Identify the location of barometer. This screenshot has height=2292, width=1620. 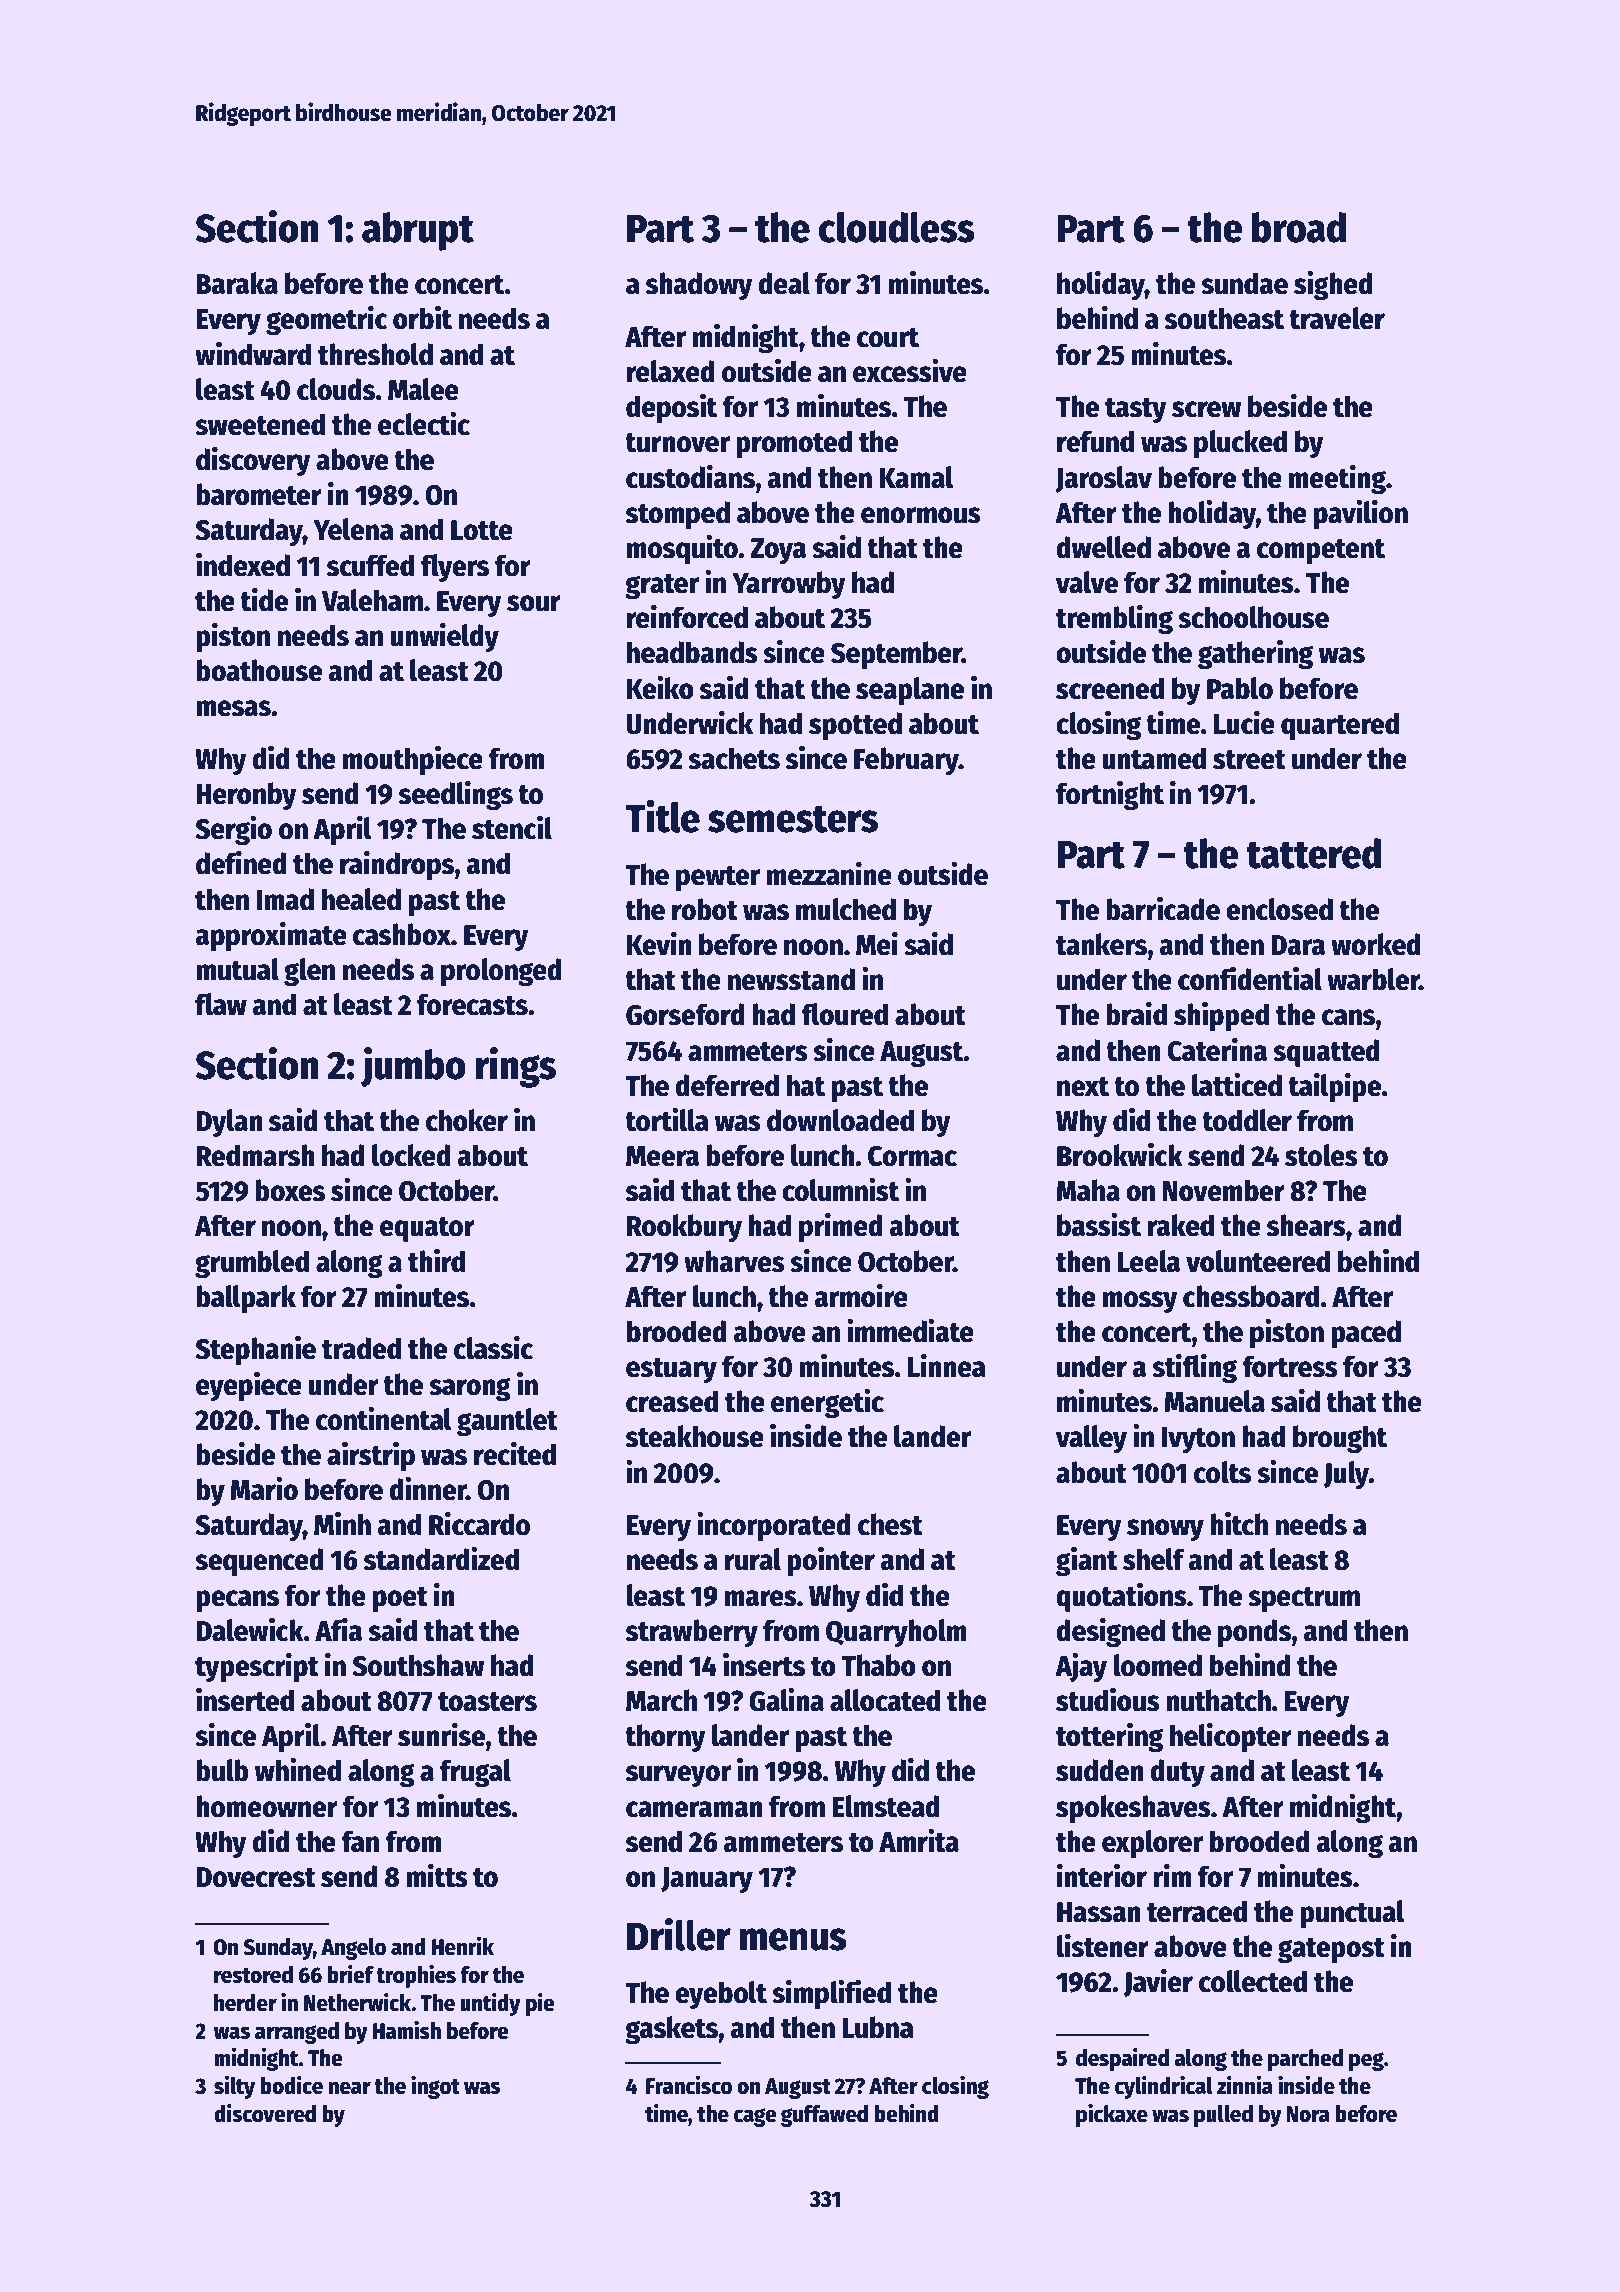
(259, 494).
